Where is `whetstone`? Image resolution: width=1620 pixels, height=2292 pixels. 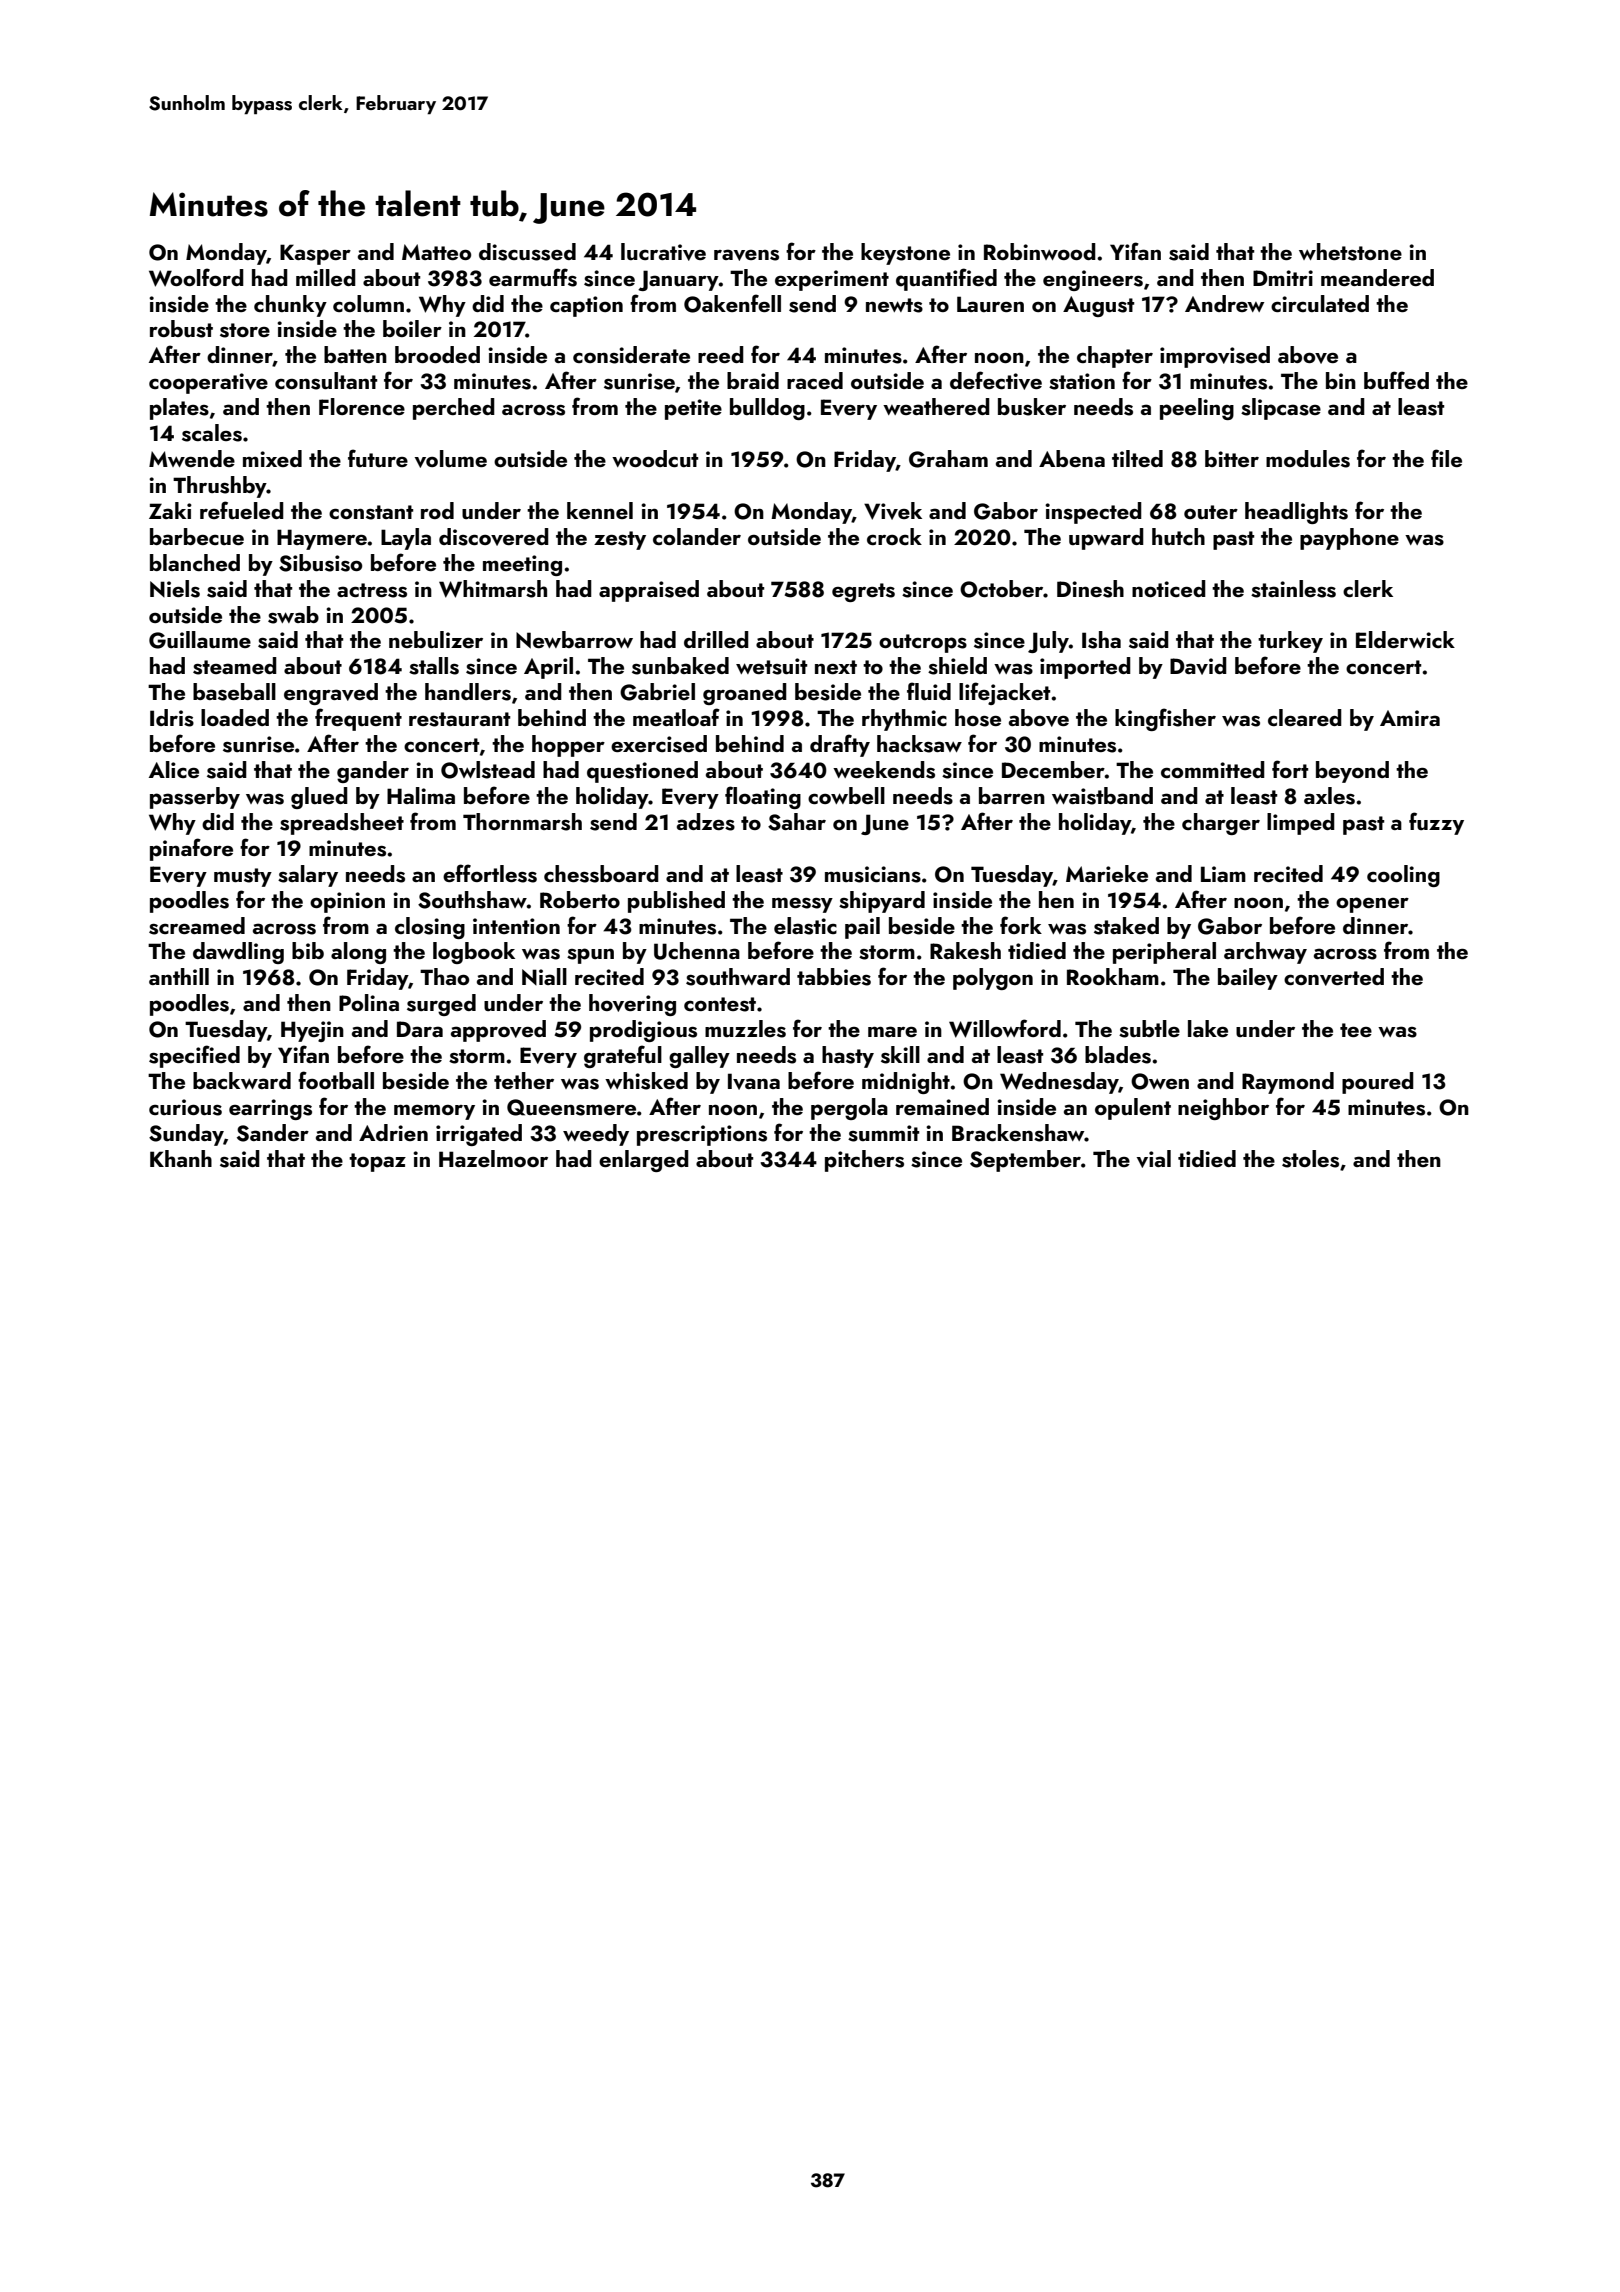
whetstone is located at coordinates (1350, 252).
